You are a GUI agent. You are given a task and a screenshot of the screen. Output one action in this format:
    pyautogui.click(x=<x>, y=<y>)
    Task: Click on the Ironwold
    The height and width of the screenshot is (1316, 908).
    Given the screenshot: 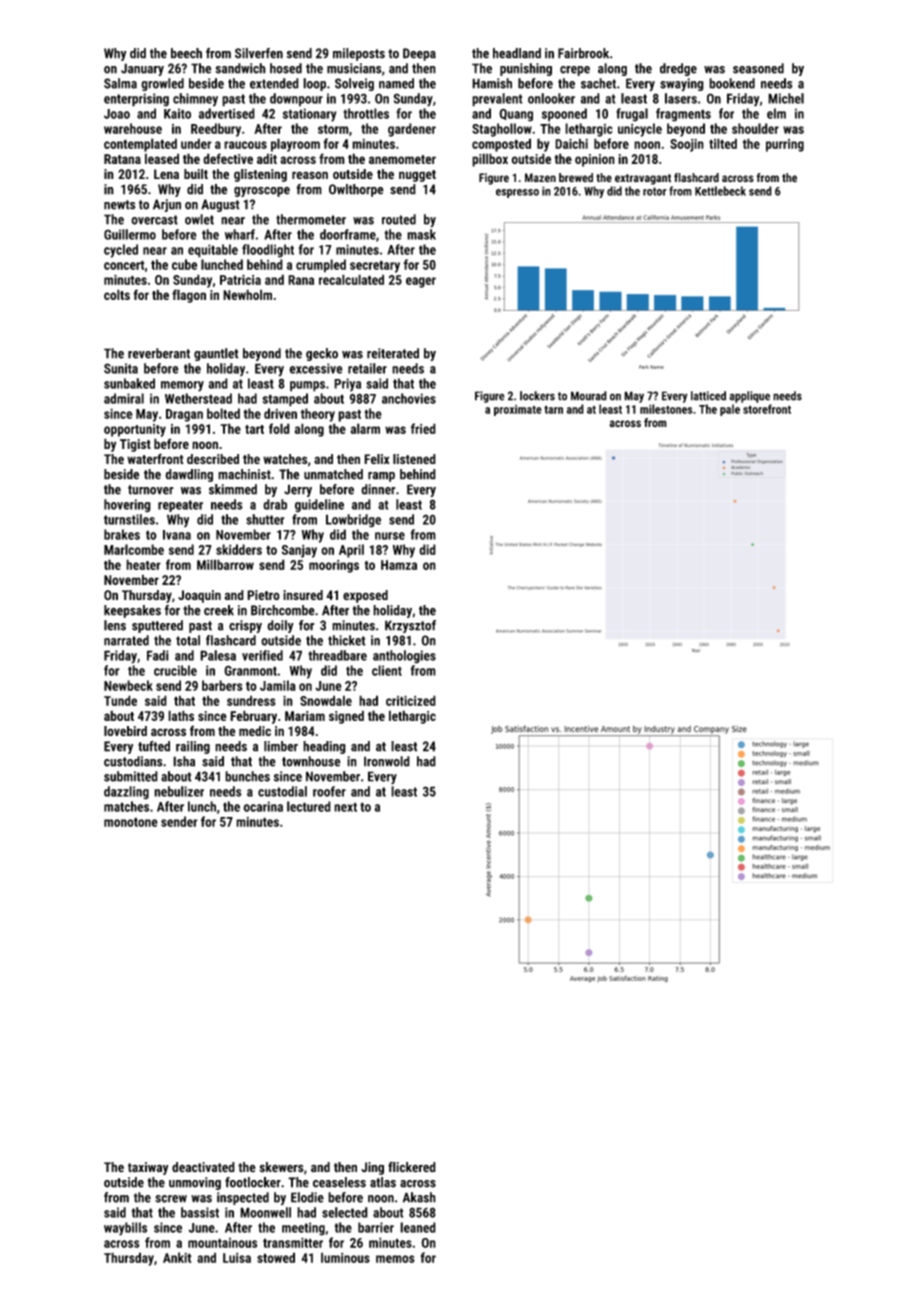 What is the action you would take?
    pyautogui.click(x=387, y=761)
